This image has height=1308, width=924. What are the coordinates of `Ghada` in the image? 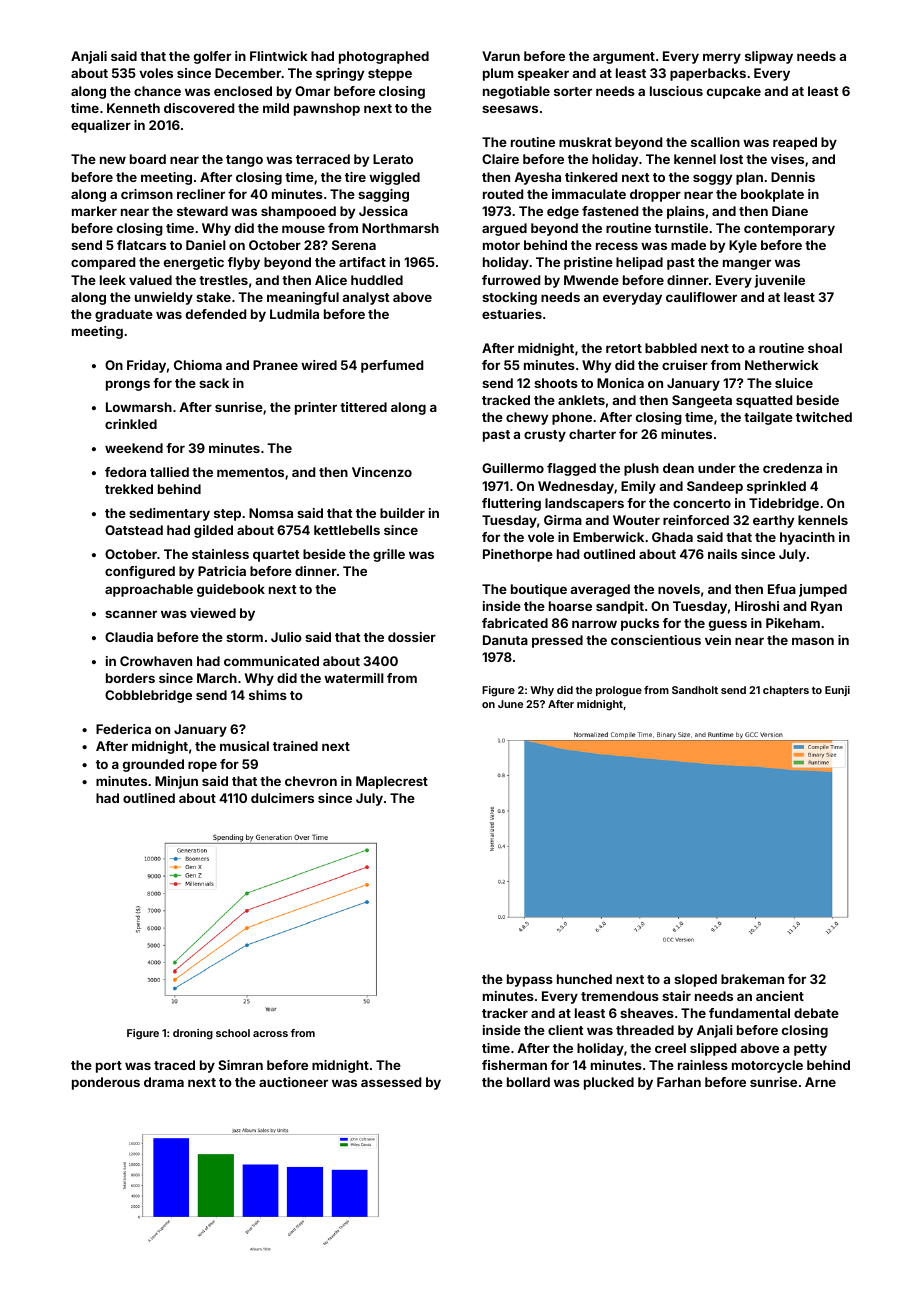 It's located at (672, 537).
